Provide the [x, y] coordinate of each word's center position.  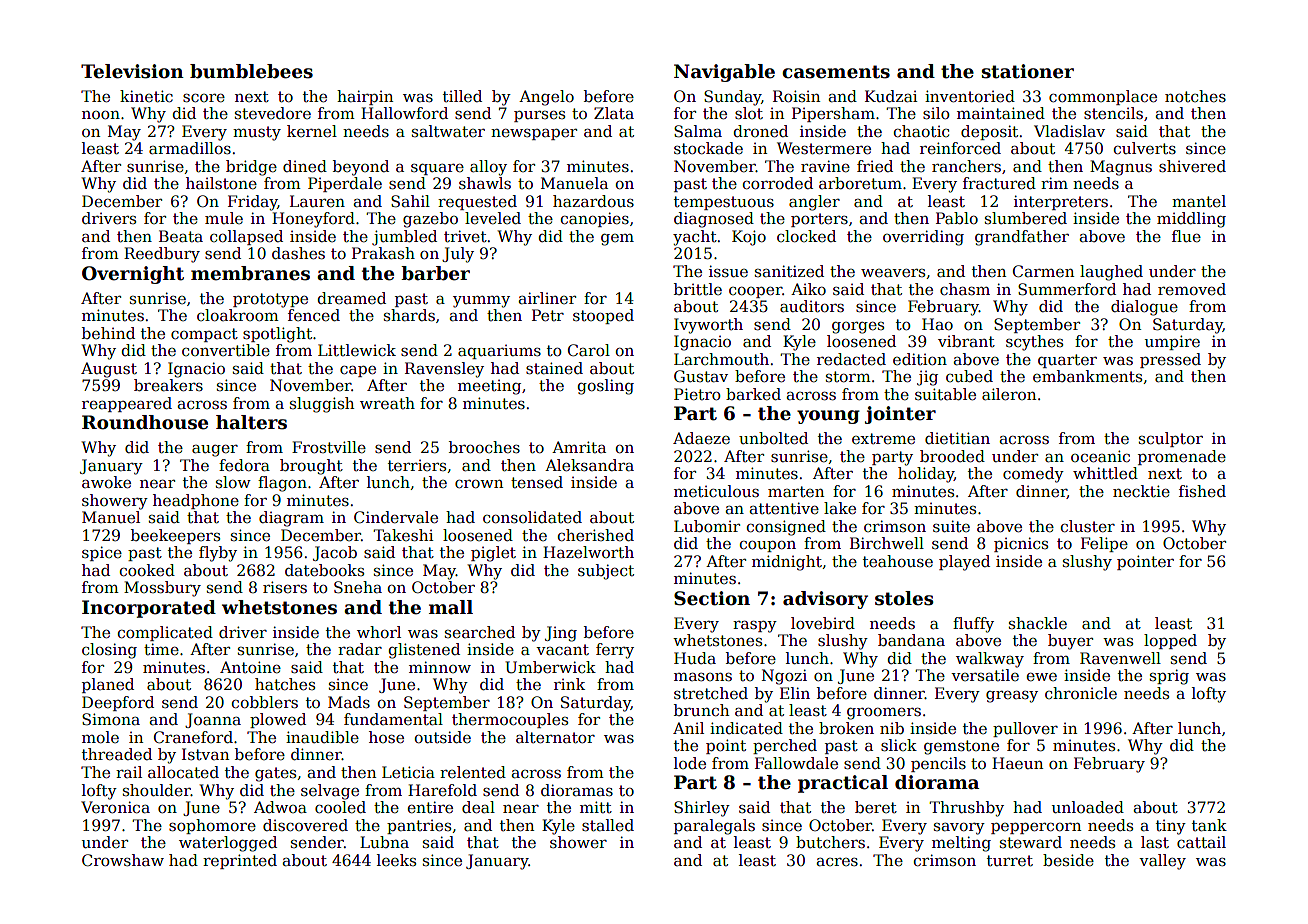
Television [132, 71]
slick [899, 745]
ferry [615, 651]
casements [836, 72]
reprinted [240, 861]
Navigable [724, 73]
